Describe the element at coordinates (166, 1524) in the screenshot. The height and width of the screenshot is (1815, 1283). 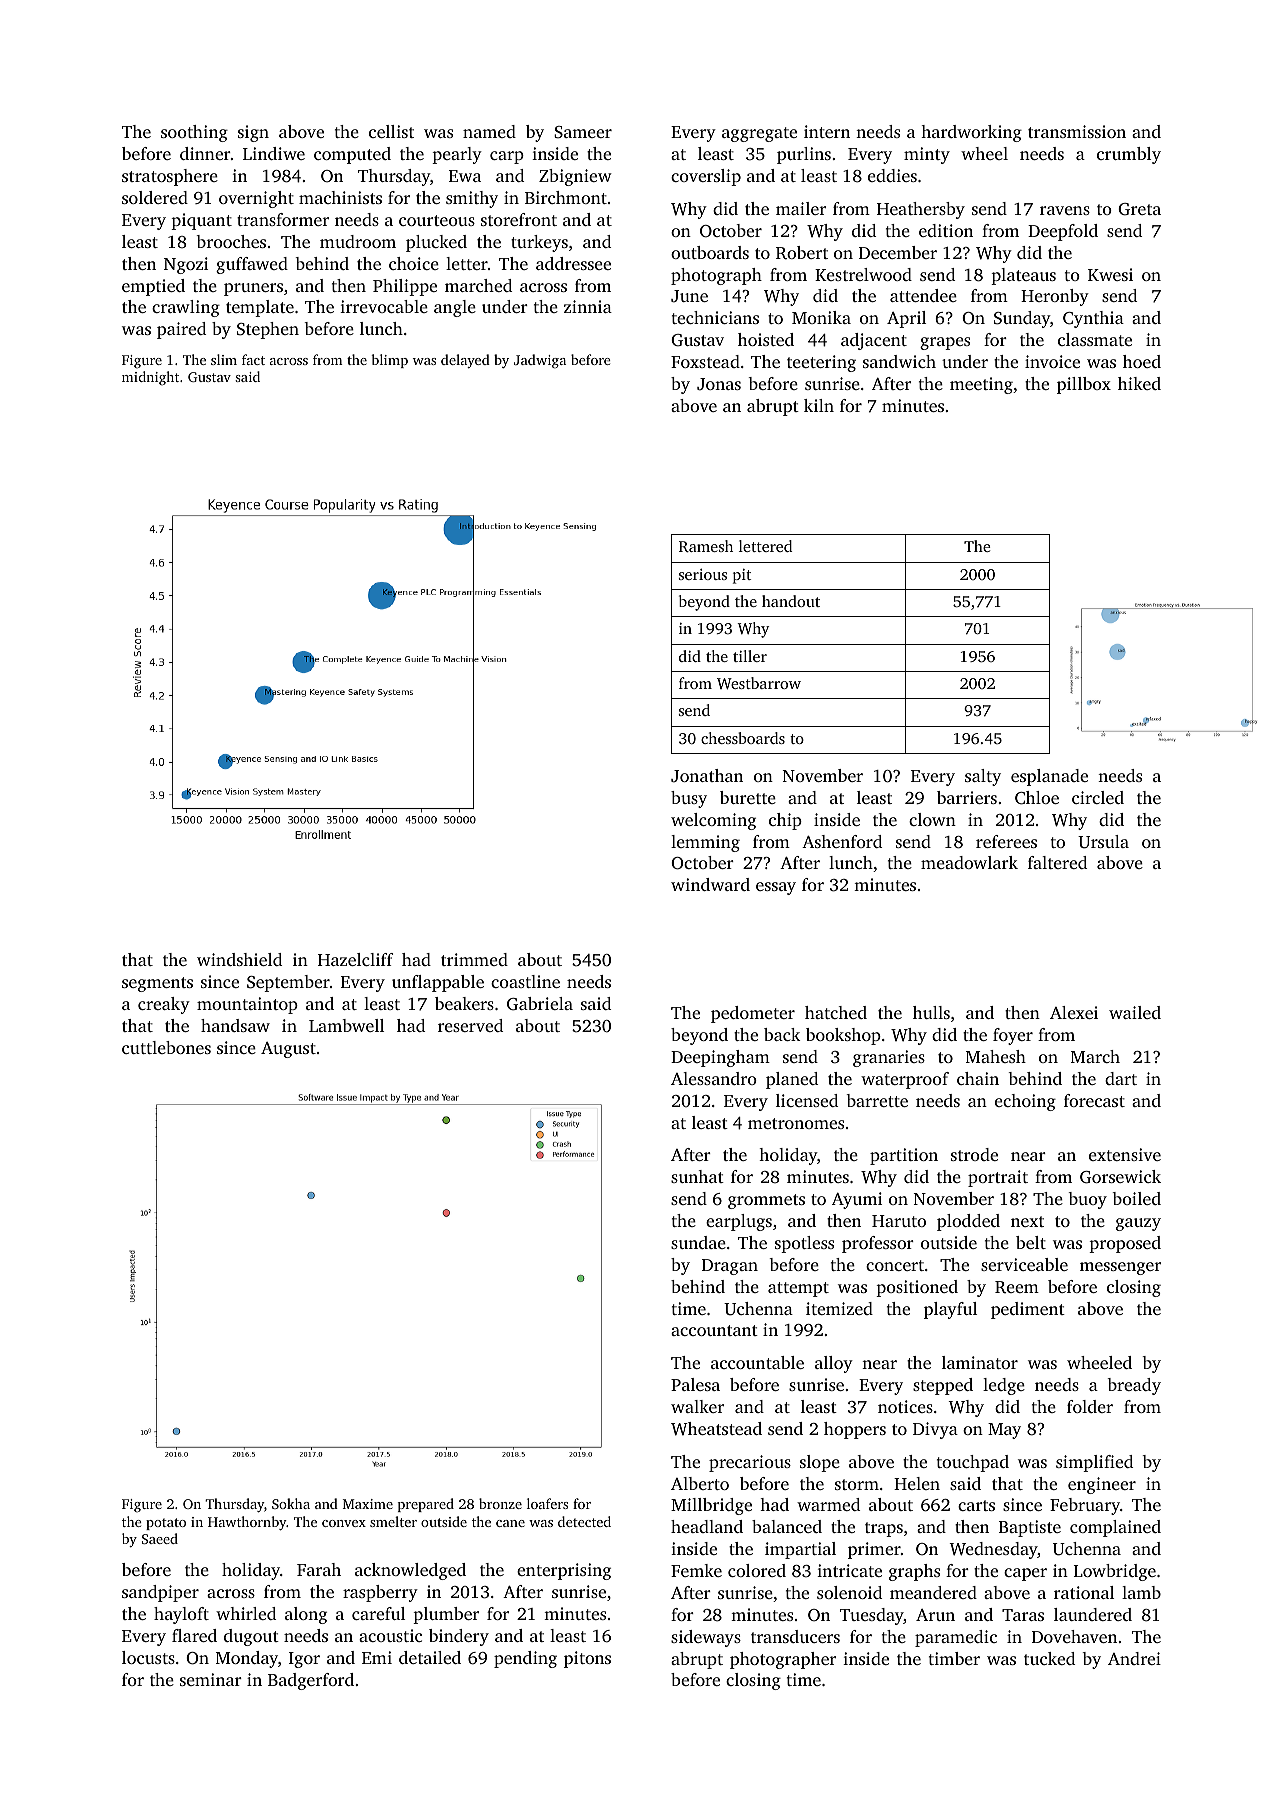
I see `potato` at that location.
